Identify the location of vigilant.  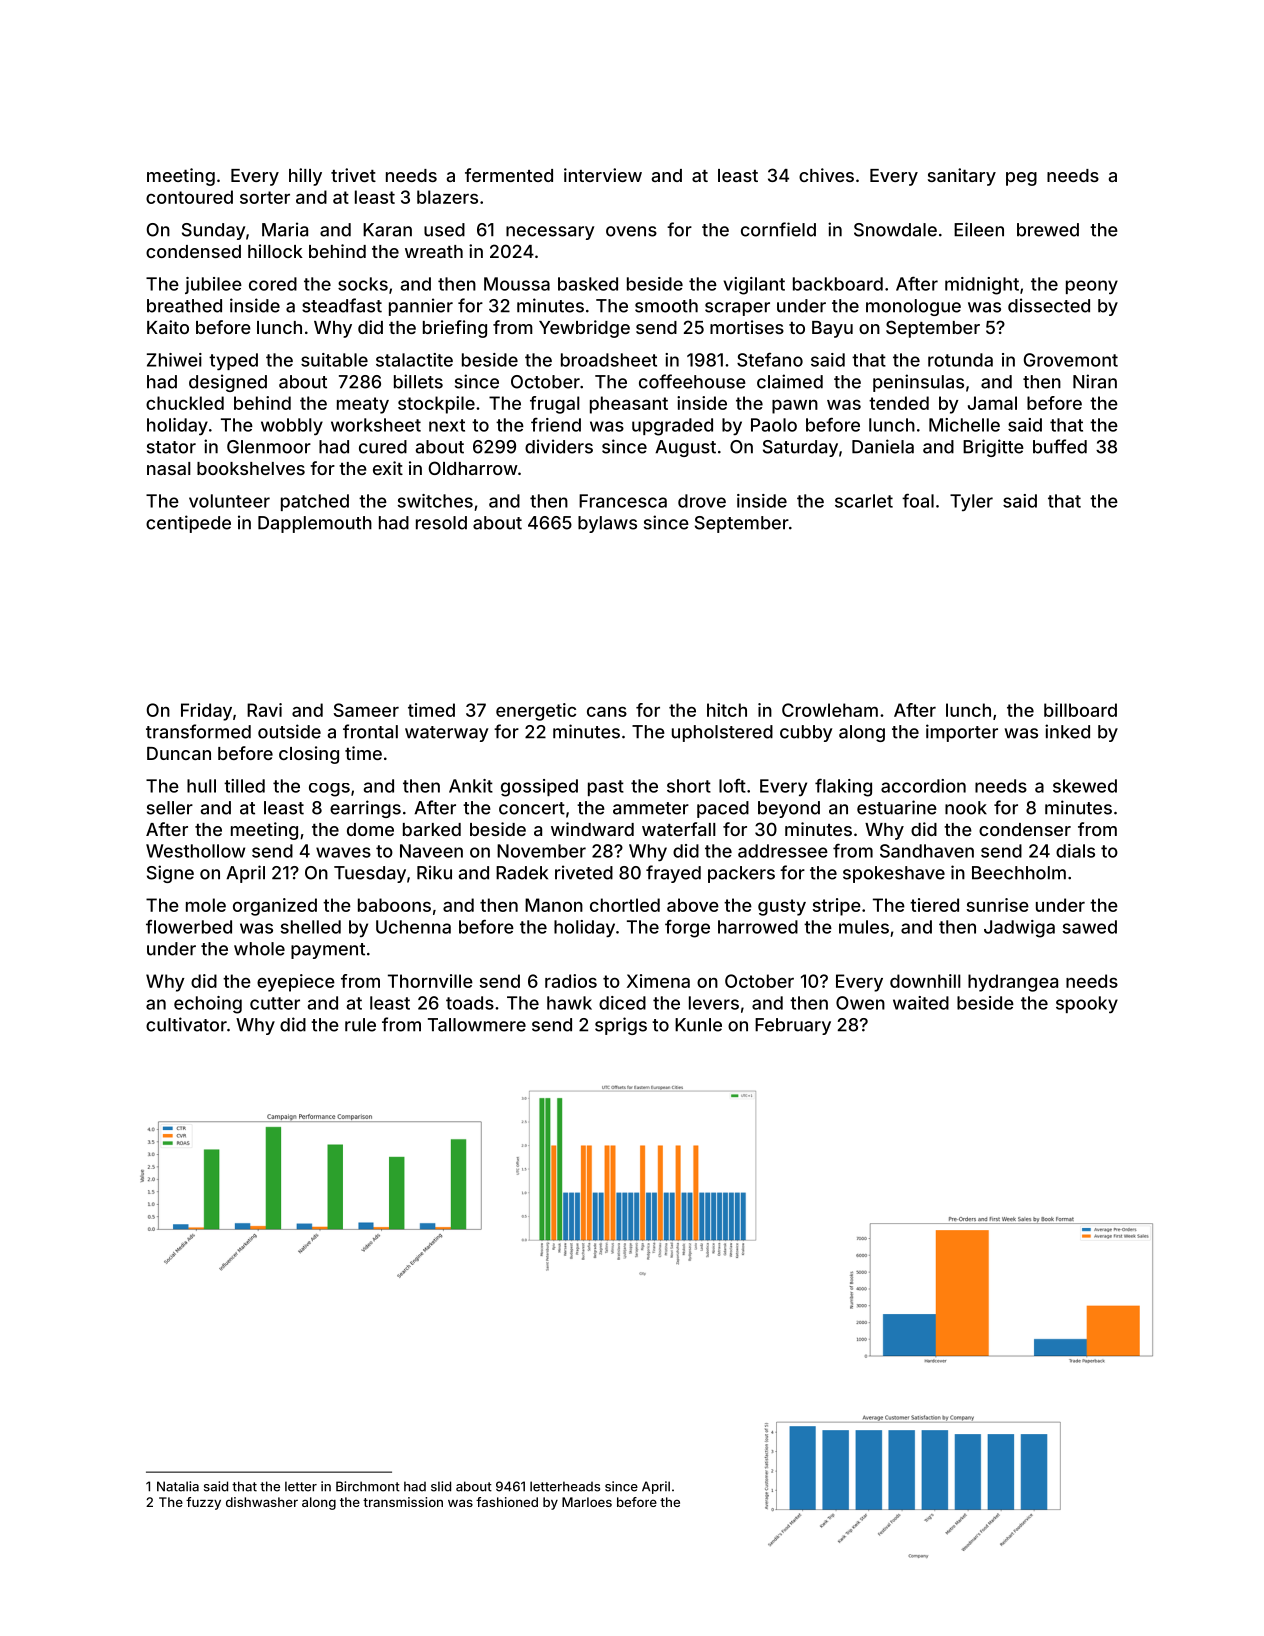
(754, 286).
